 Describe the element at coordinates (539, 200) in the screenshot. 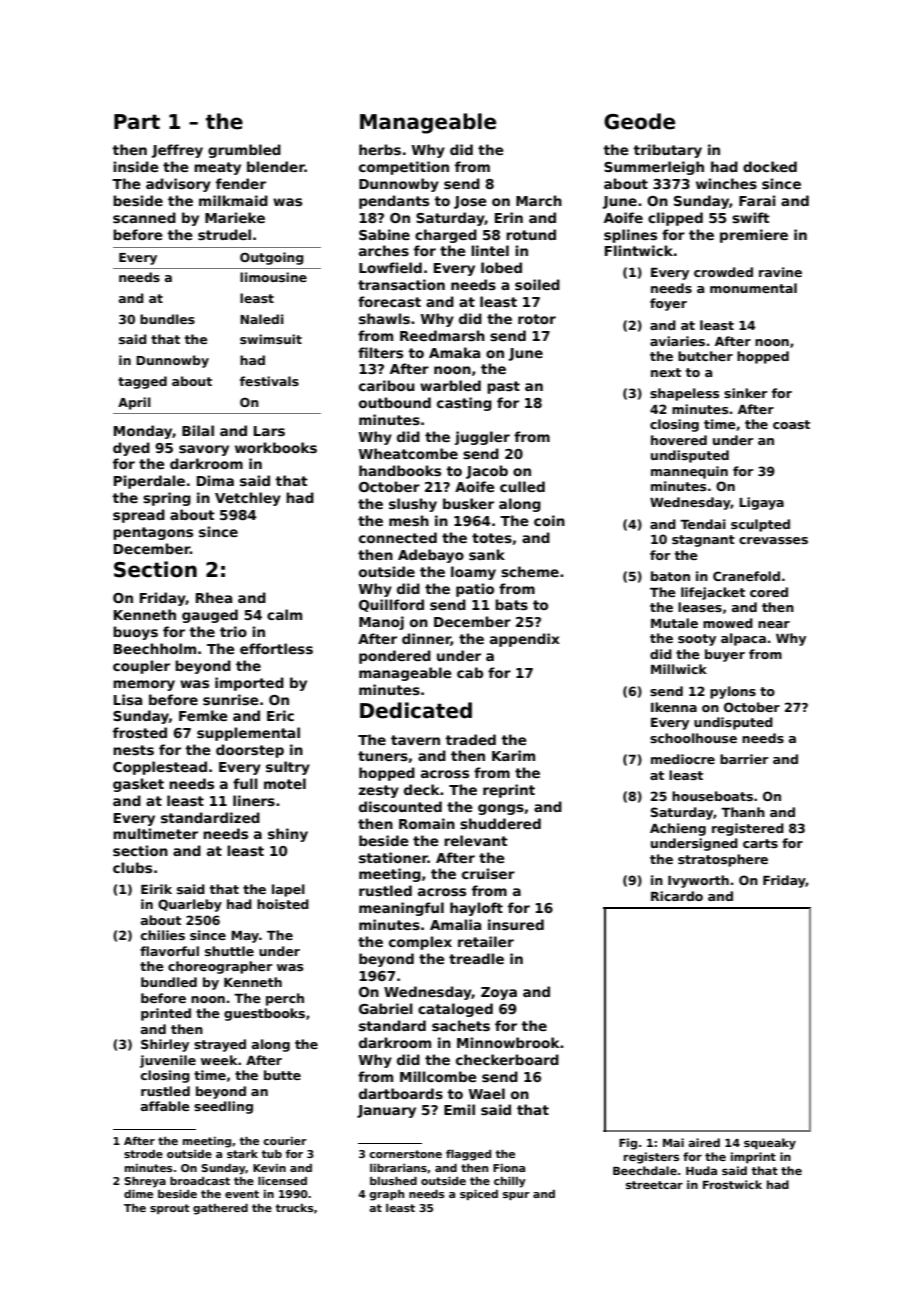

I see `March` at that location.
